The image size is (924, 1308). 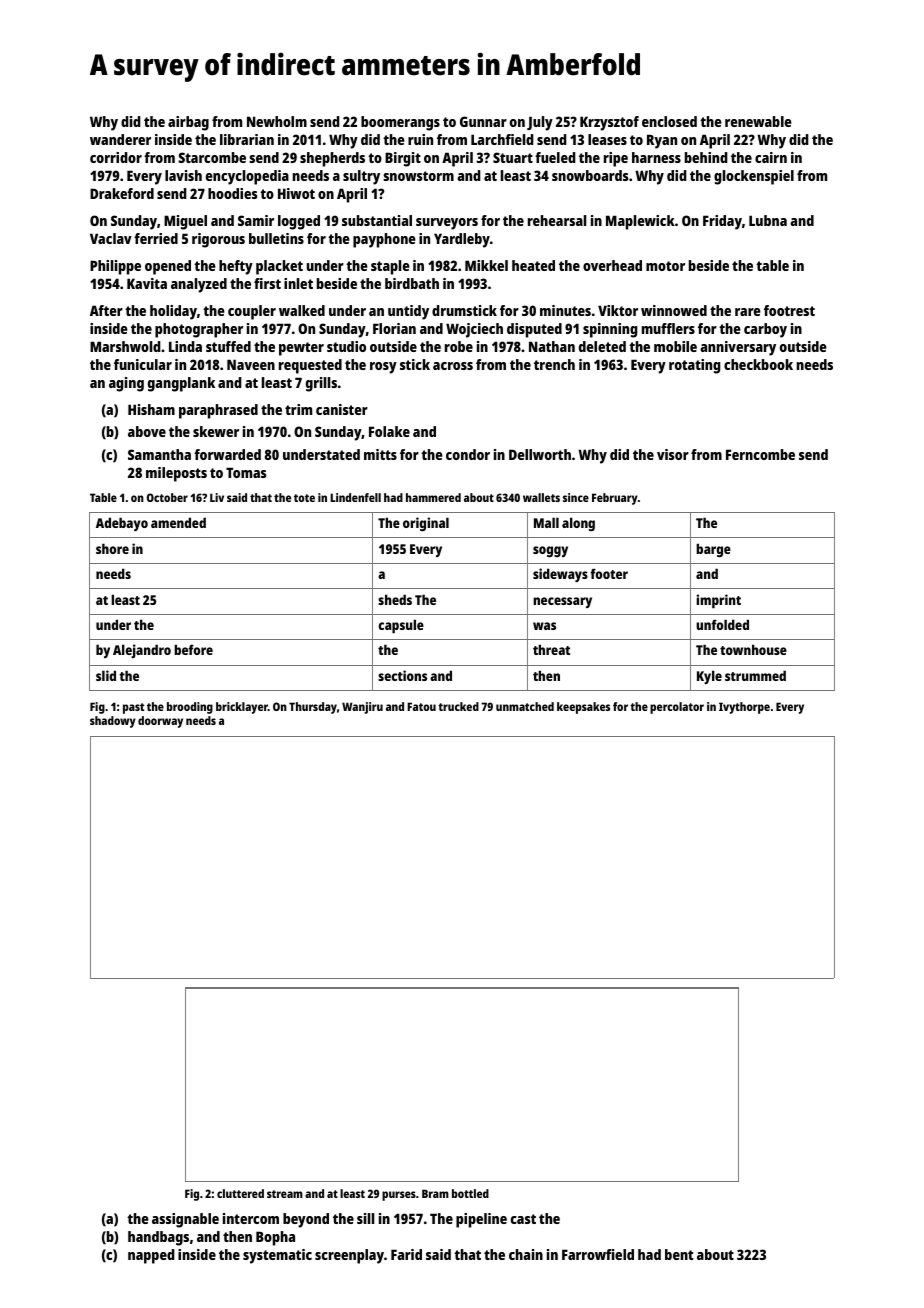 What do you see at coordinates (185, 1220) in the document?
I see `assignable` at bounding box center [185, 1220].
